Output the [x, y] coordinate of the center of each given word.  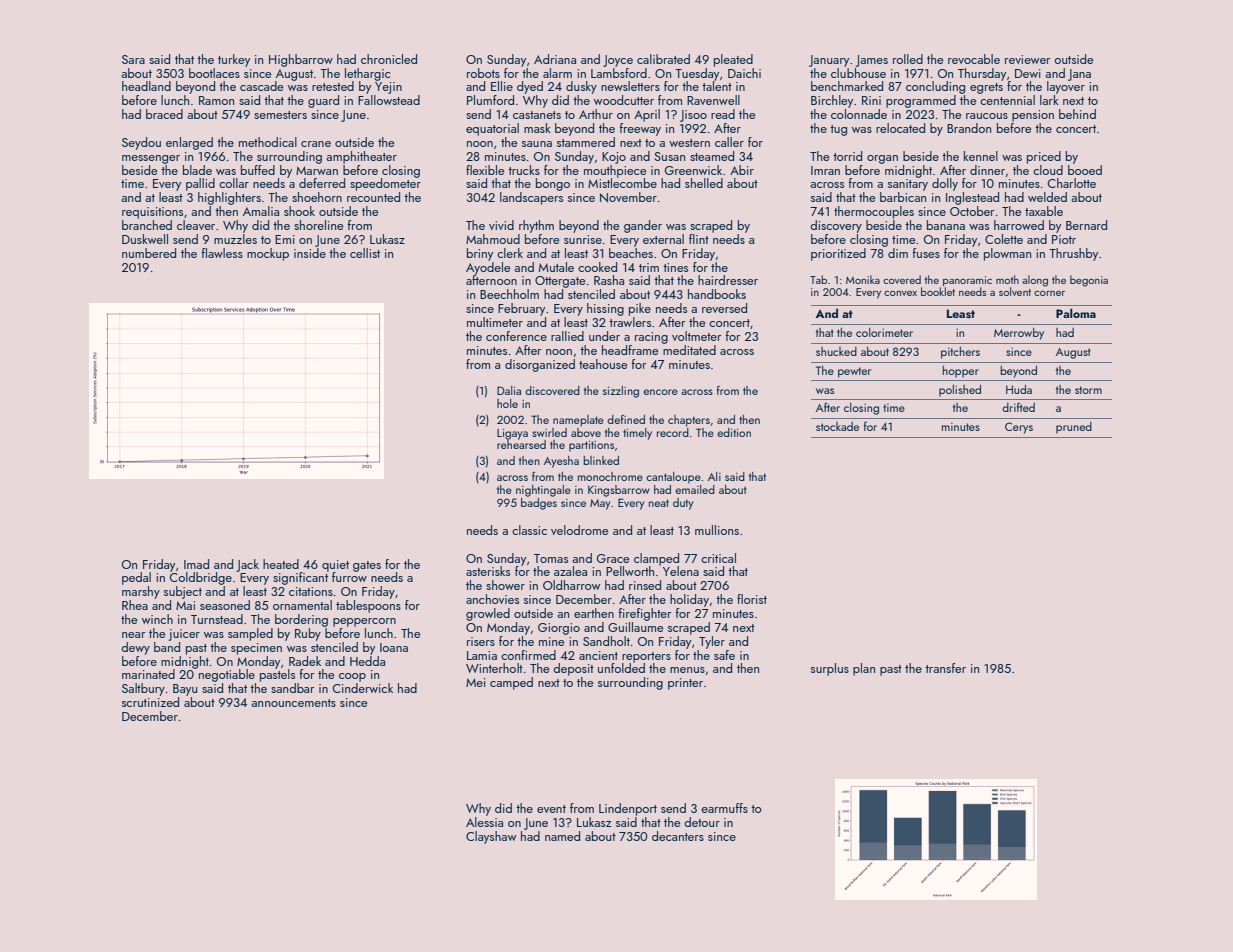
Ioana [394, 647]
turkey [234, 60]
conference [516, 336]
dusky [581, 87]
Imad [196, 564]
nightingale [543, 491]
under [604, 336]
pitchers [960, 353]
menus [687, 670]
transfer [945, 668]
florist [752, 599]
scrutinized [150, 702]
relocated [900, 128]
